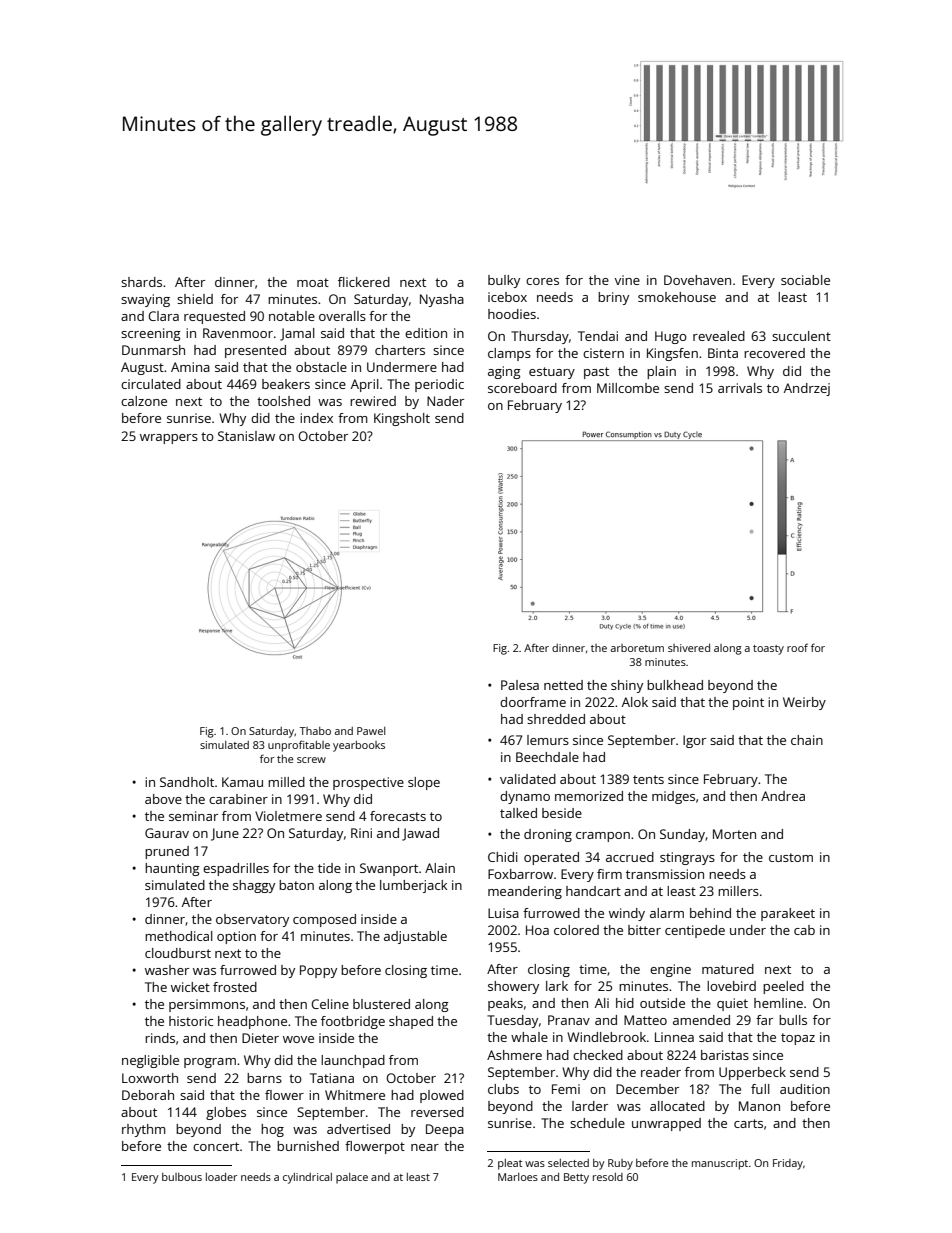 The height and width of the screenshot is (1233, 952). Describe the element at coordinates (518, 1177) in the screenshot. I see `Marloes` at that location.
